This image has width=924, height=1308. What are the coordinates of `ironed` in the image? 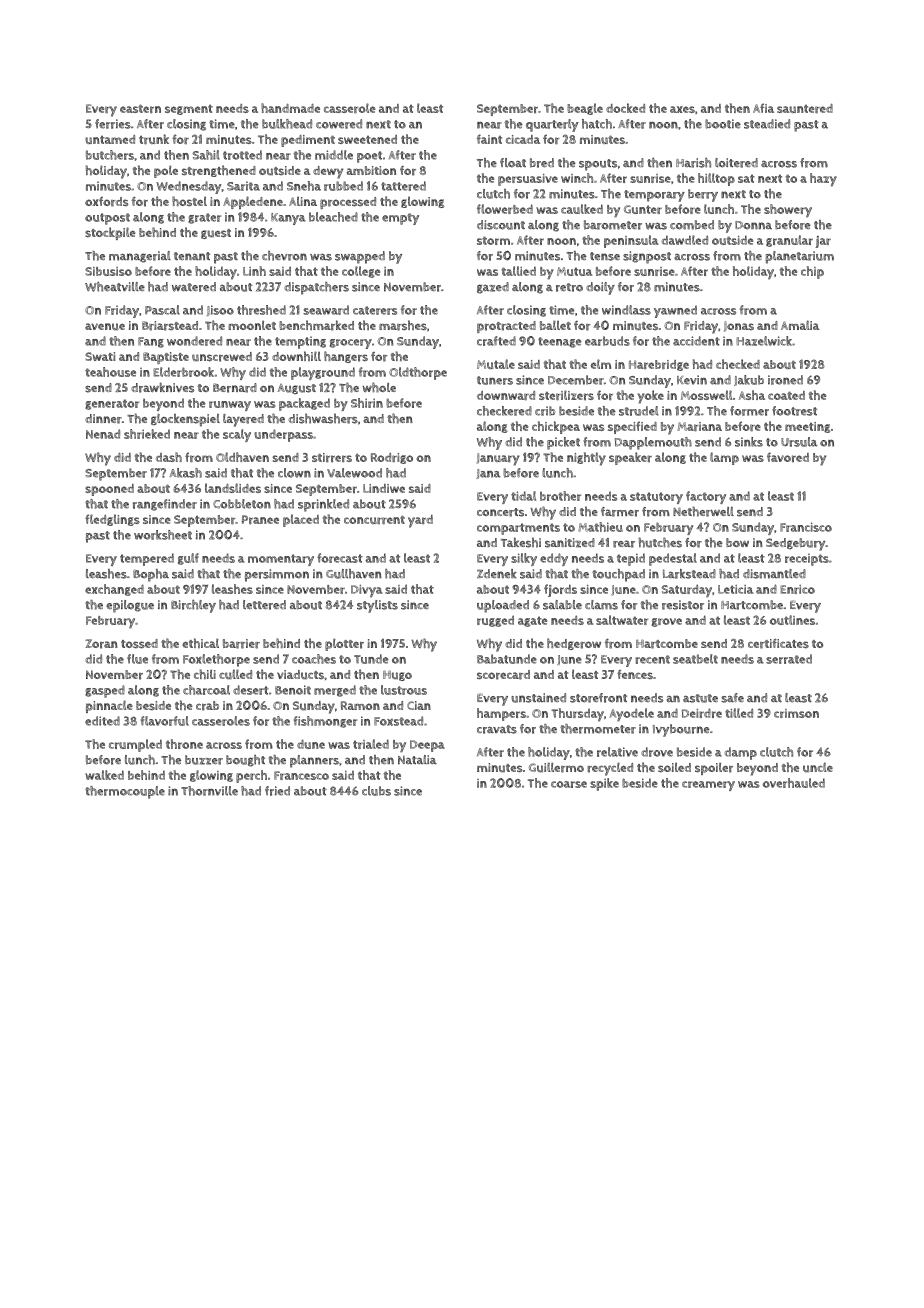 It's located at (785, 380).
